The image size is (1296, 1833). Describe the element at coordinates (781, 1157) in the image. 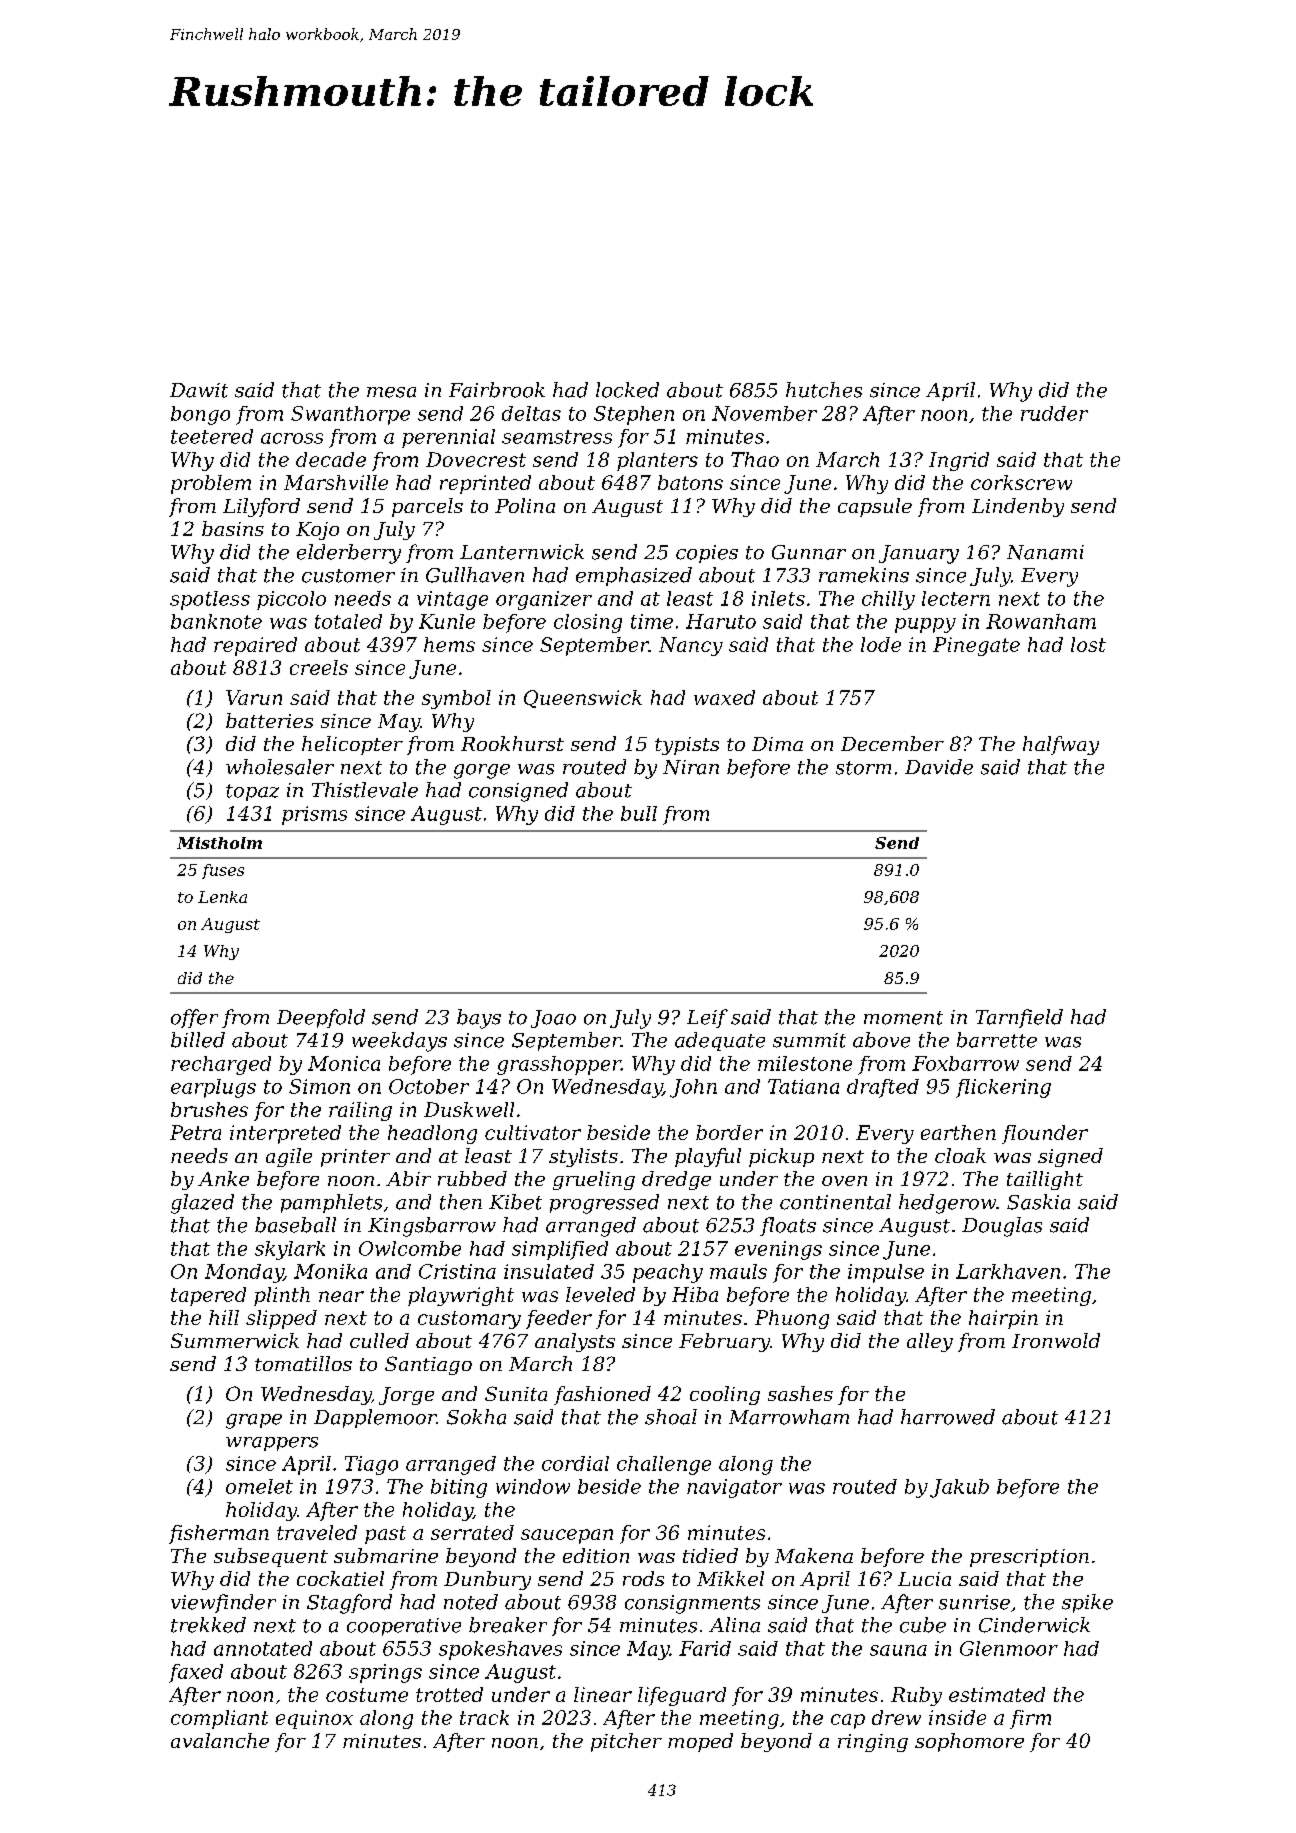

I see `pickup` at that location.
